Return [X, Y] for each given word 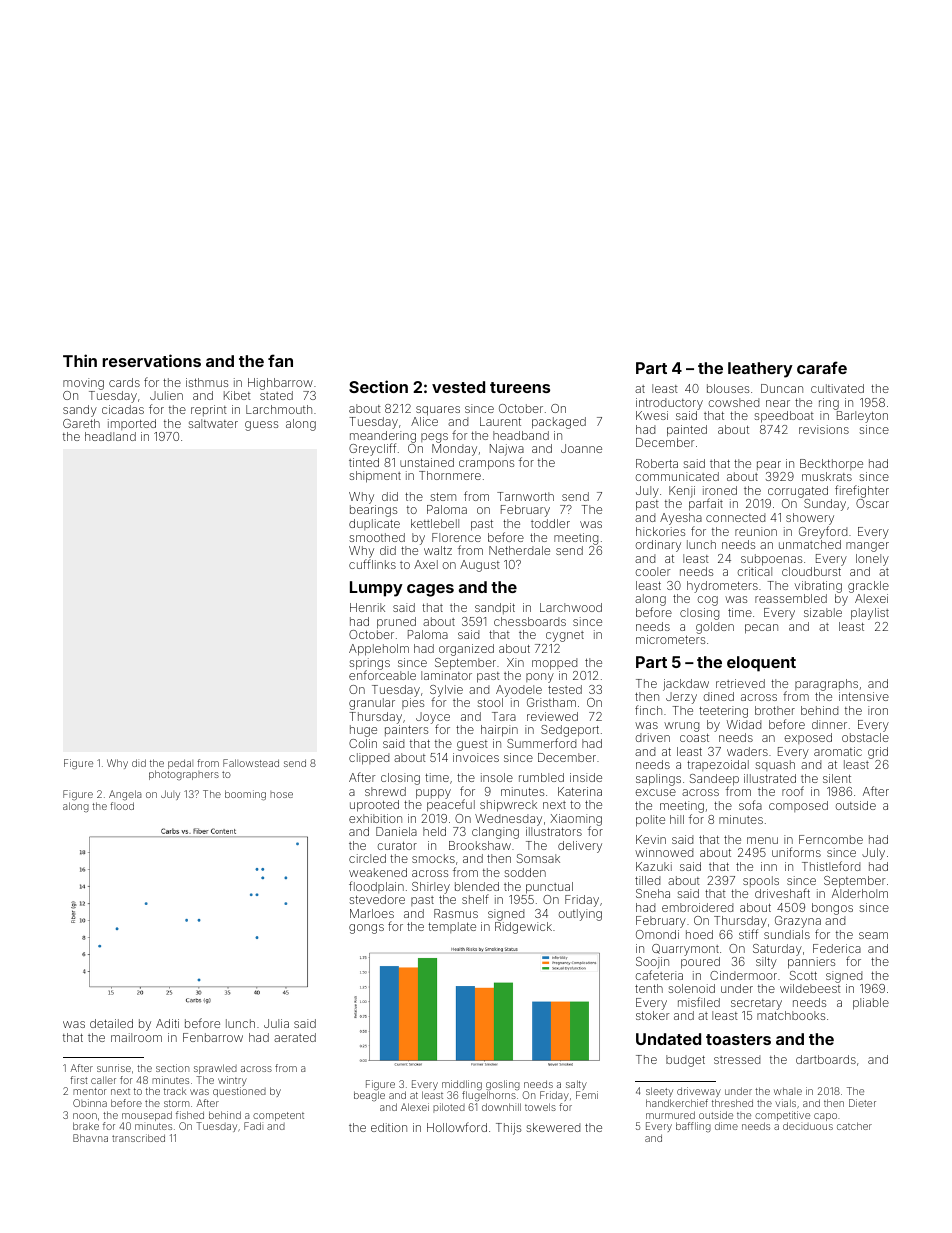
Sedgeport [570, 731]
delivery [580, 847]
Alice [424, 421]
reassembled [791, 598]
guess [261, 426]
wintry [232, 1081]
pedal [180, 764]
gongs [366, 929]
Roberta [657, 463]
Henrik [367, 607]
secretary [756, 1004]
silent [837, 778]
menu [762, 840]
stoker [652, 1015]
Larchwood [571, 607]
